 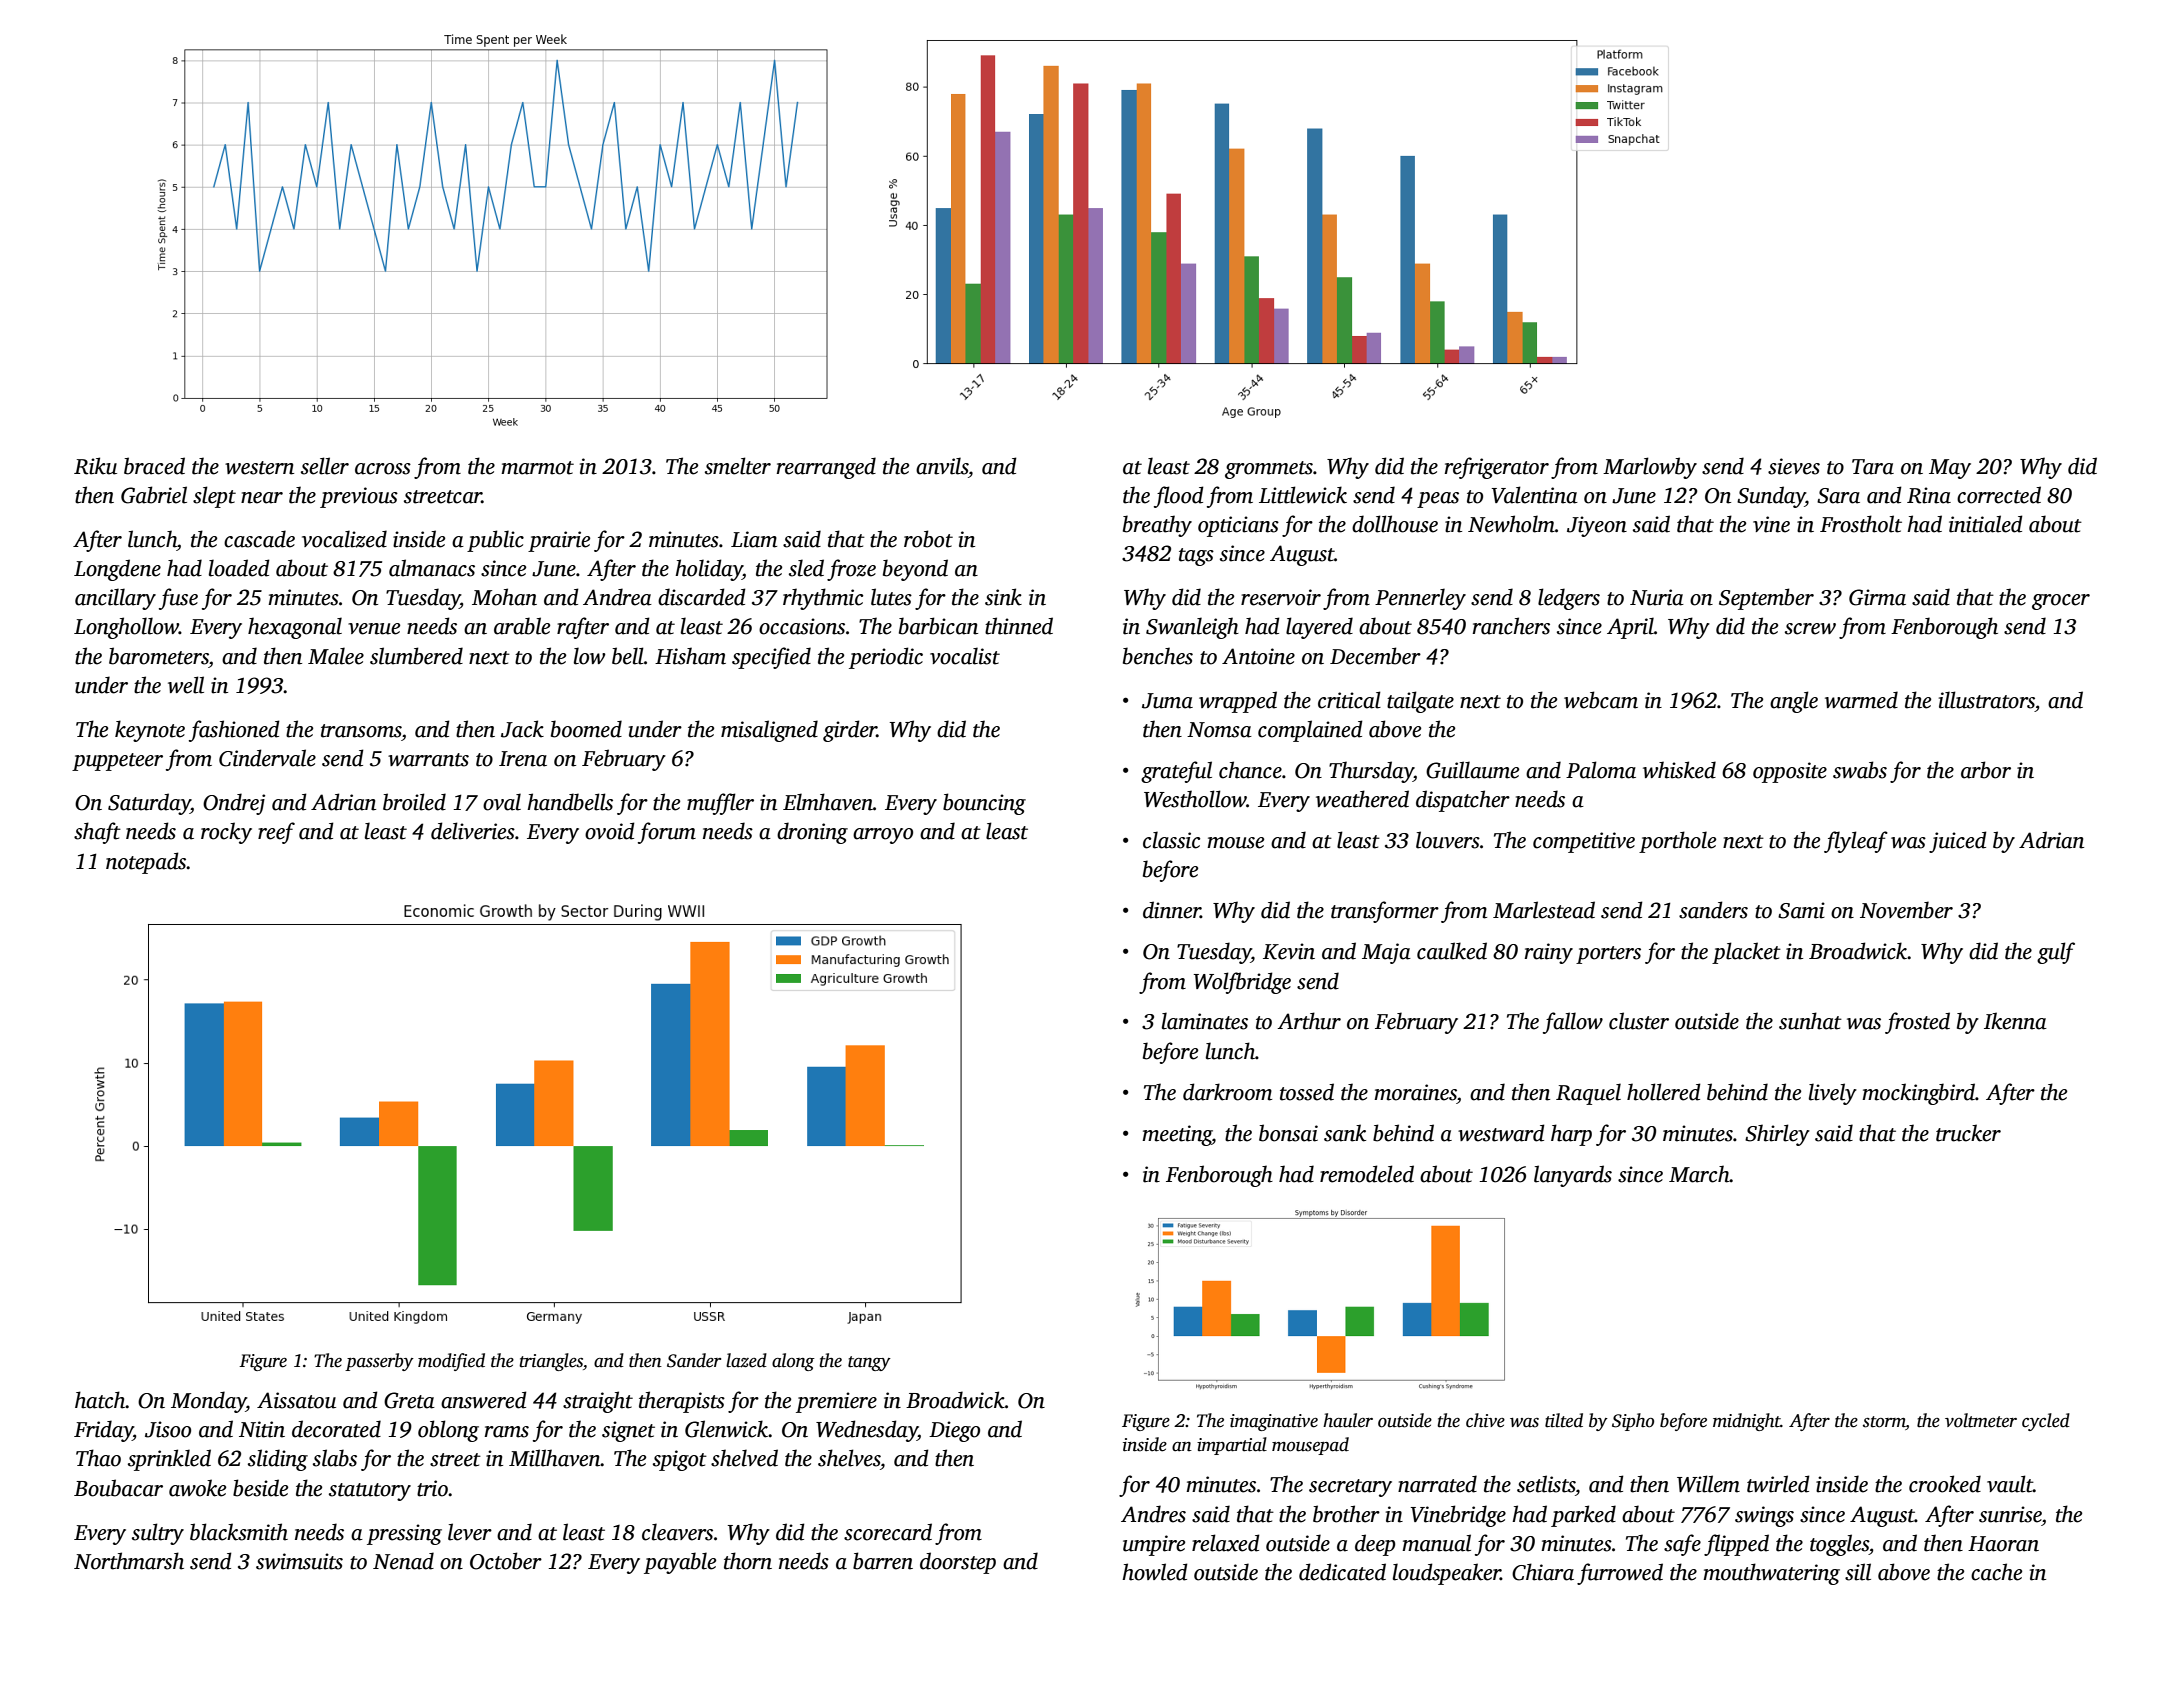 What do you see at coordinates (965, 656) in the page?
I see `vocalist` at bounding box center [965, 656].
